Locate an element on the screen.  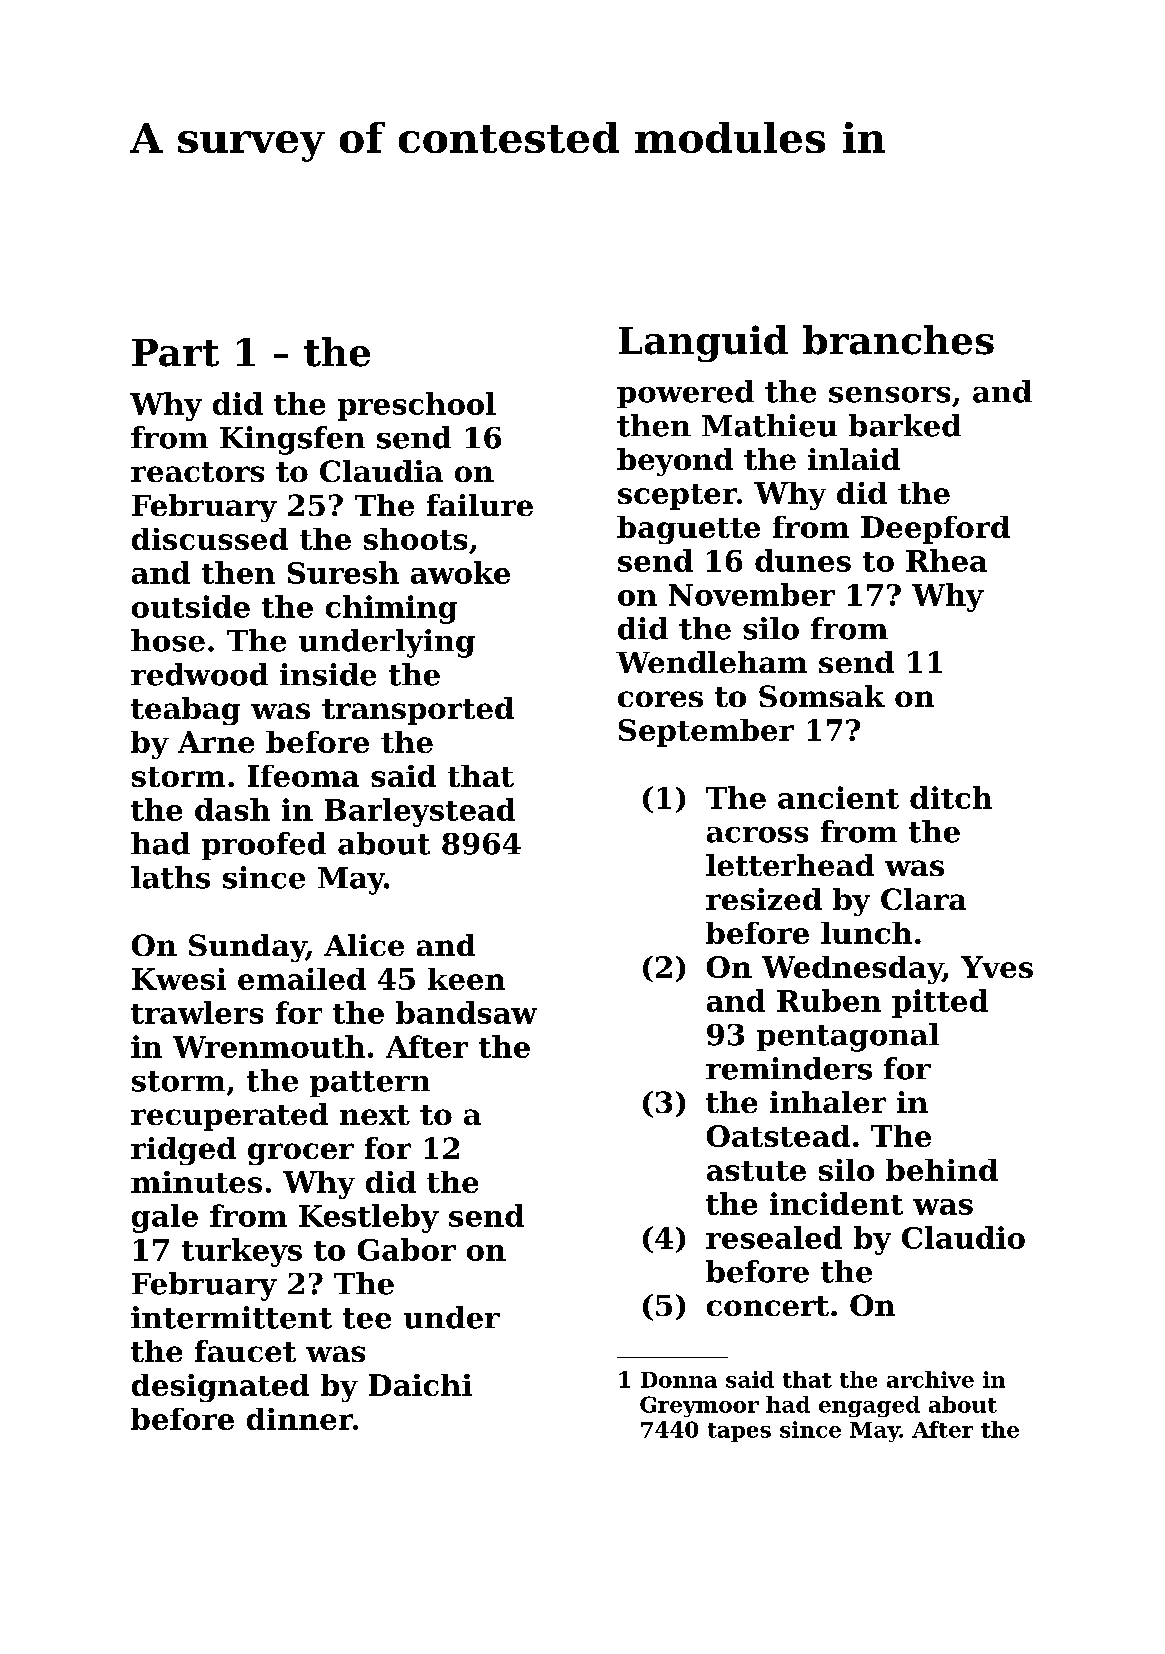
bandsaw is located at coordinates (466, 1012).
